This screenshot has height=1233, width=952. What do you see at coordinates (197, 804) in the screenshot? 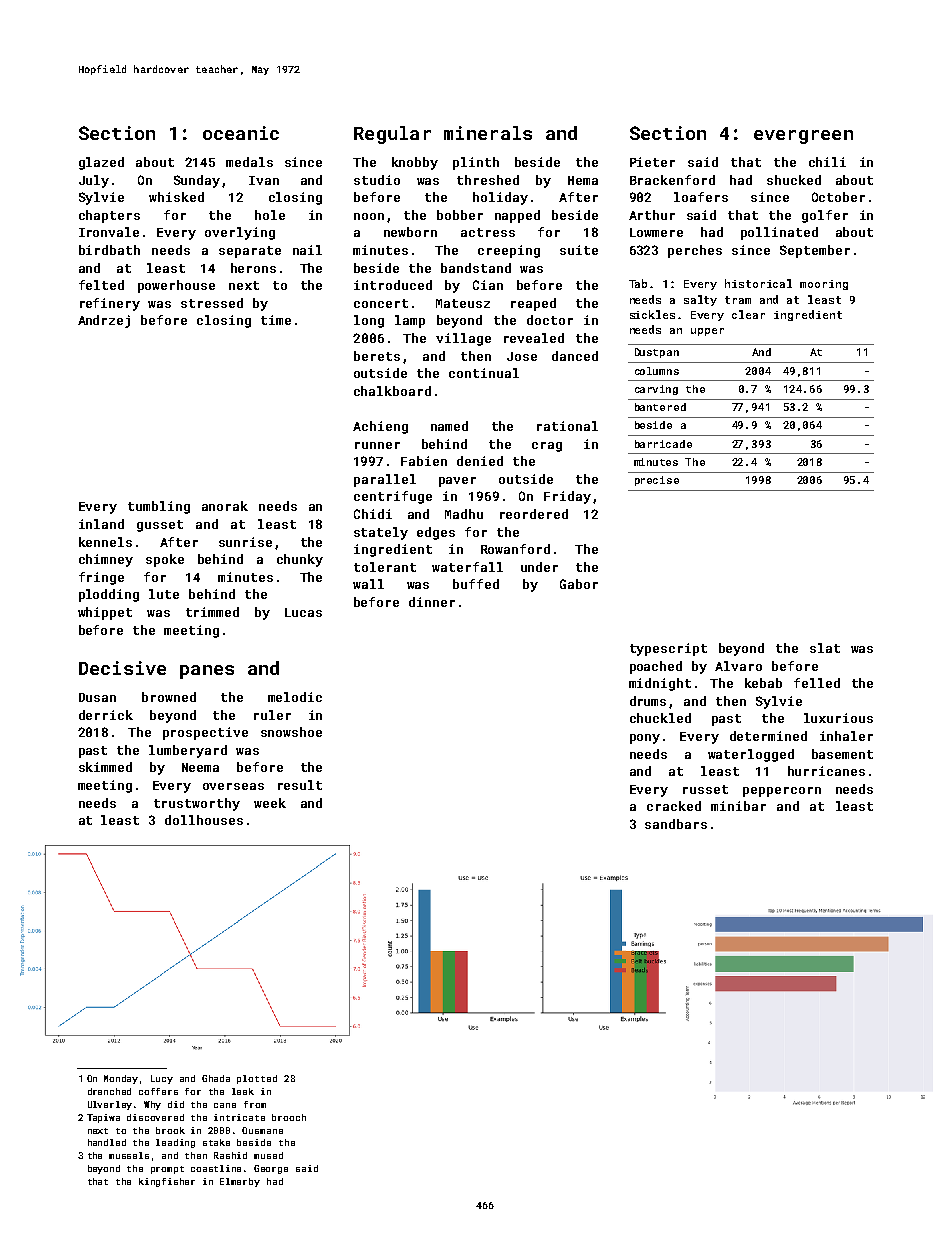
I see `trustworthy` at bounding box center [197, 804].
